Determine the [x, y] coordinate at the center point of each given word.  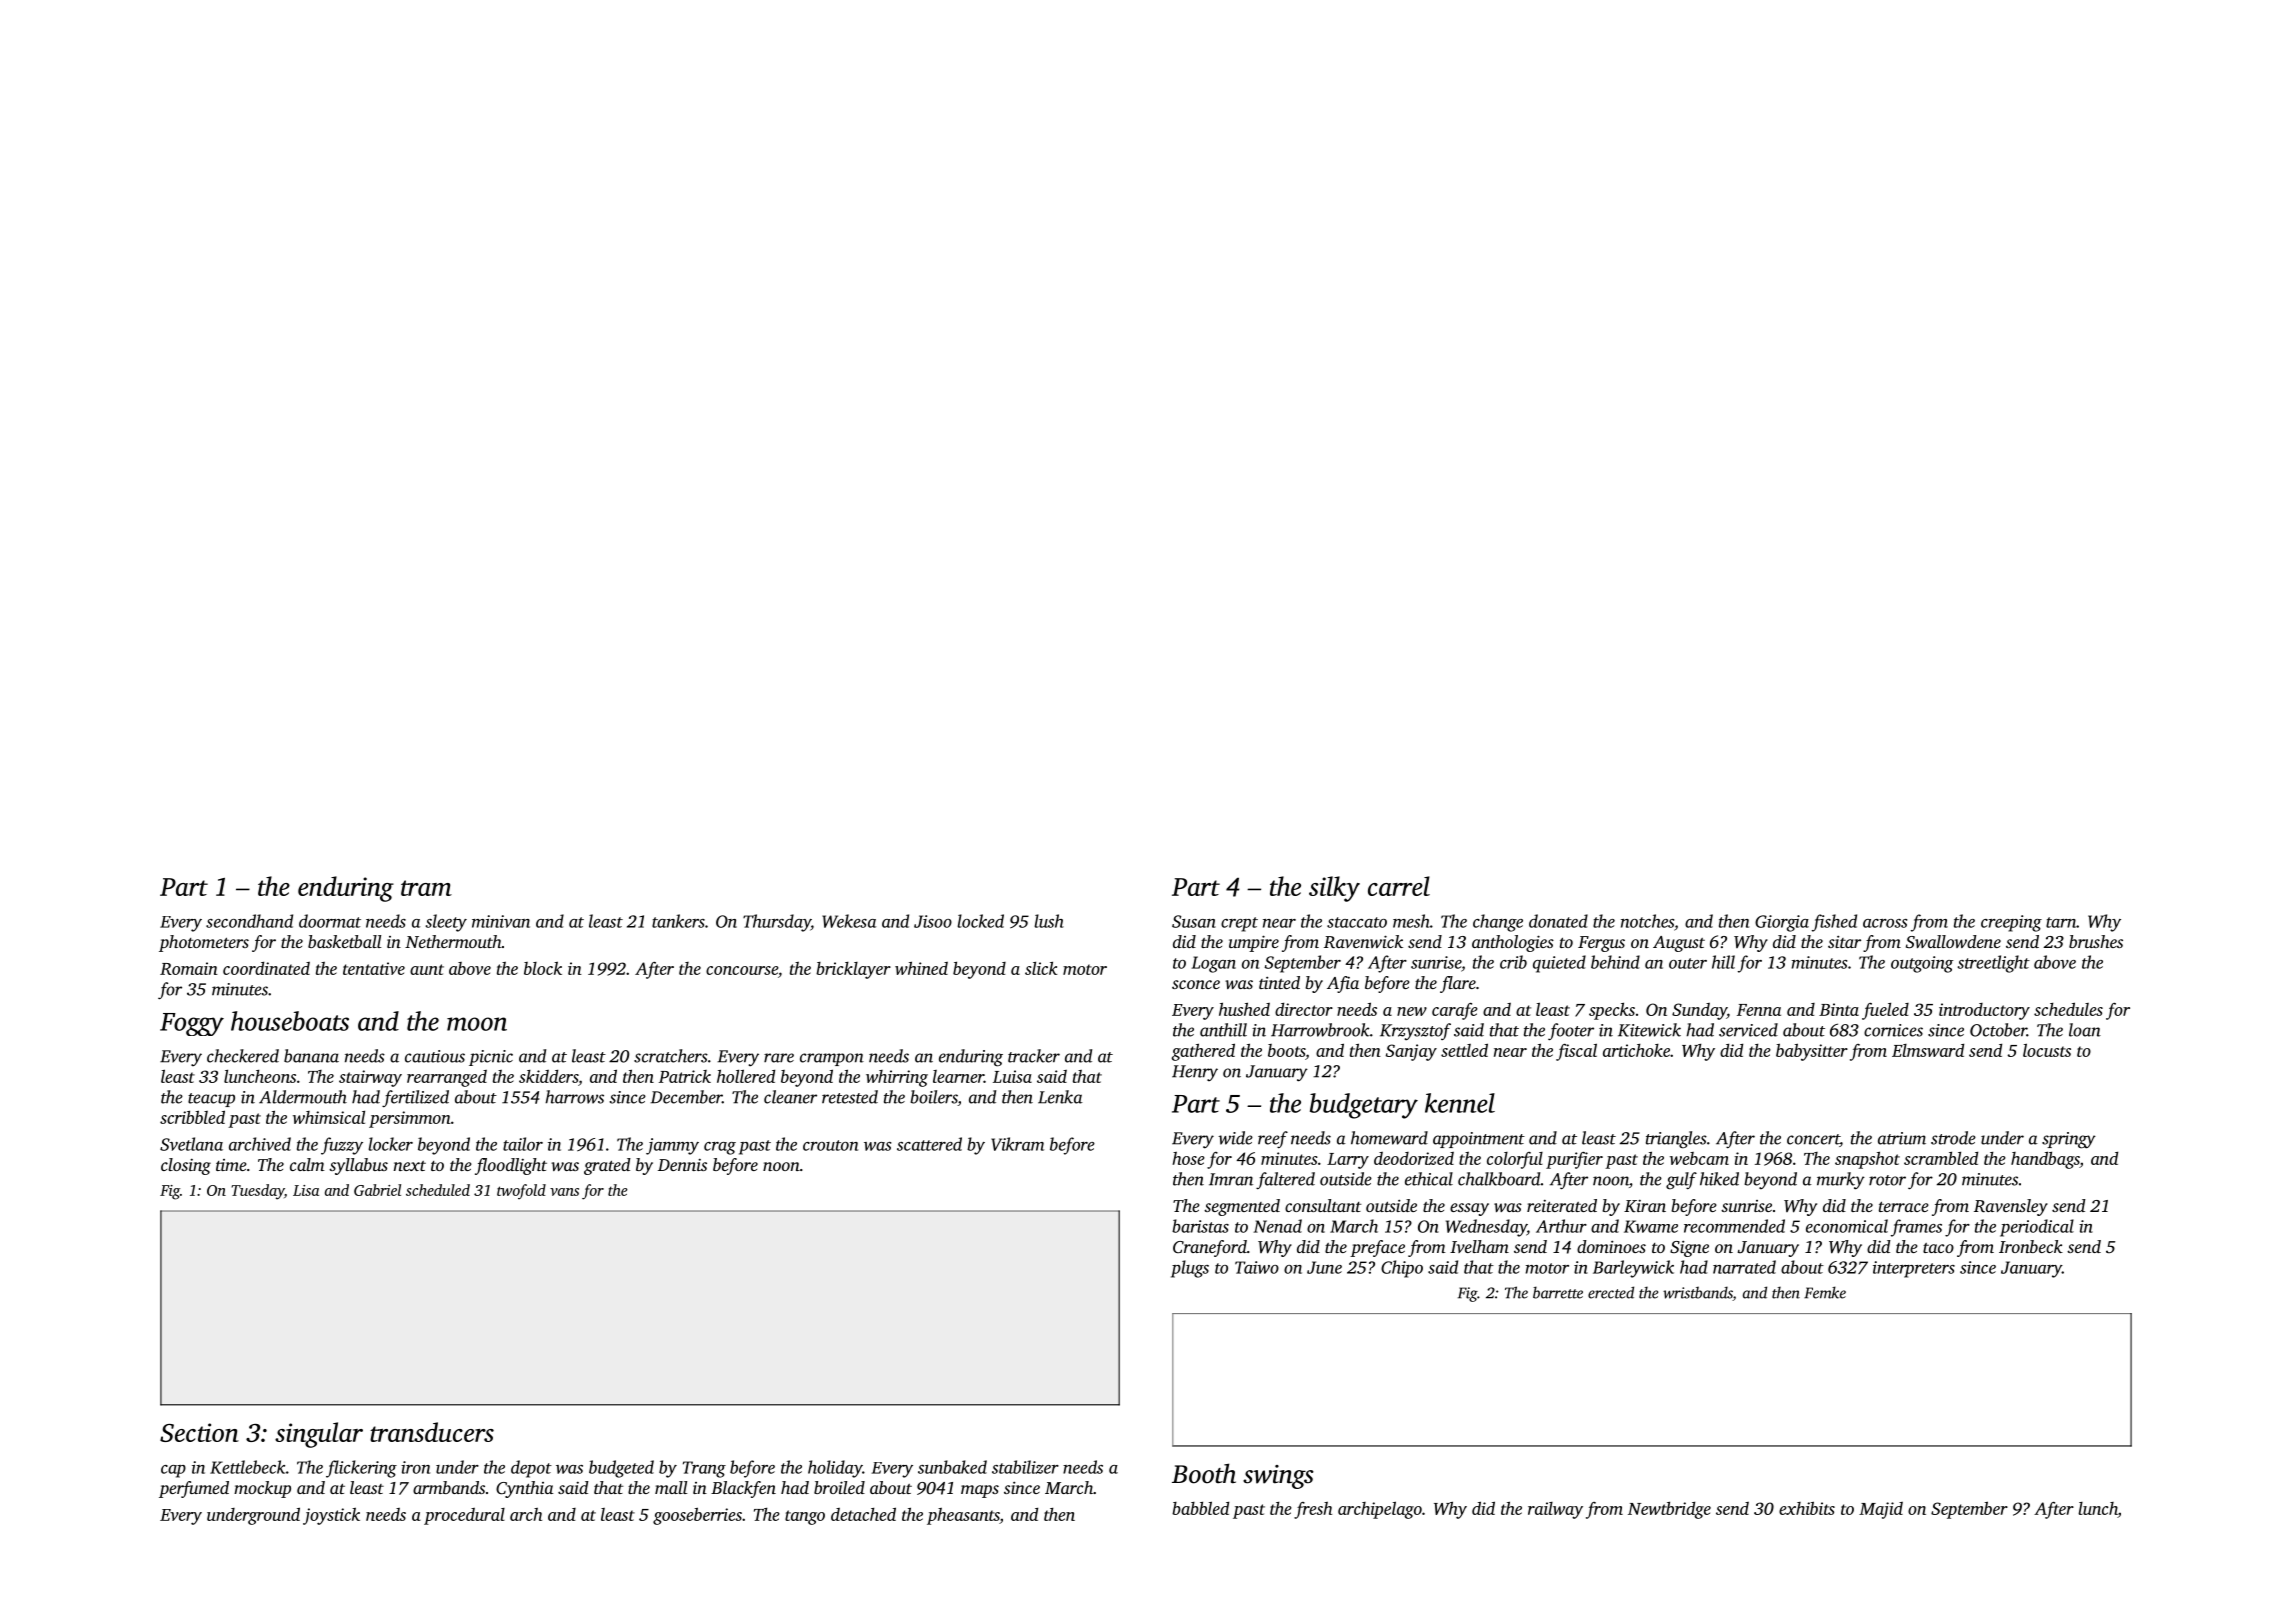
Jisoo [933, 921]
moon [477, 1024]
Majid [1881, 1510]
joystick [331, 1516]
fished [1834, 923]
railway [1555, 1510]
